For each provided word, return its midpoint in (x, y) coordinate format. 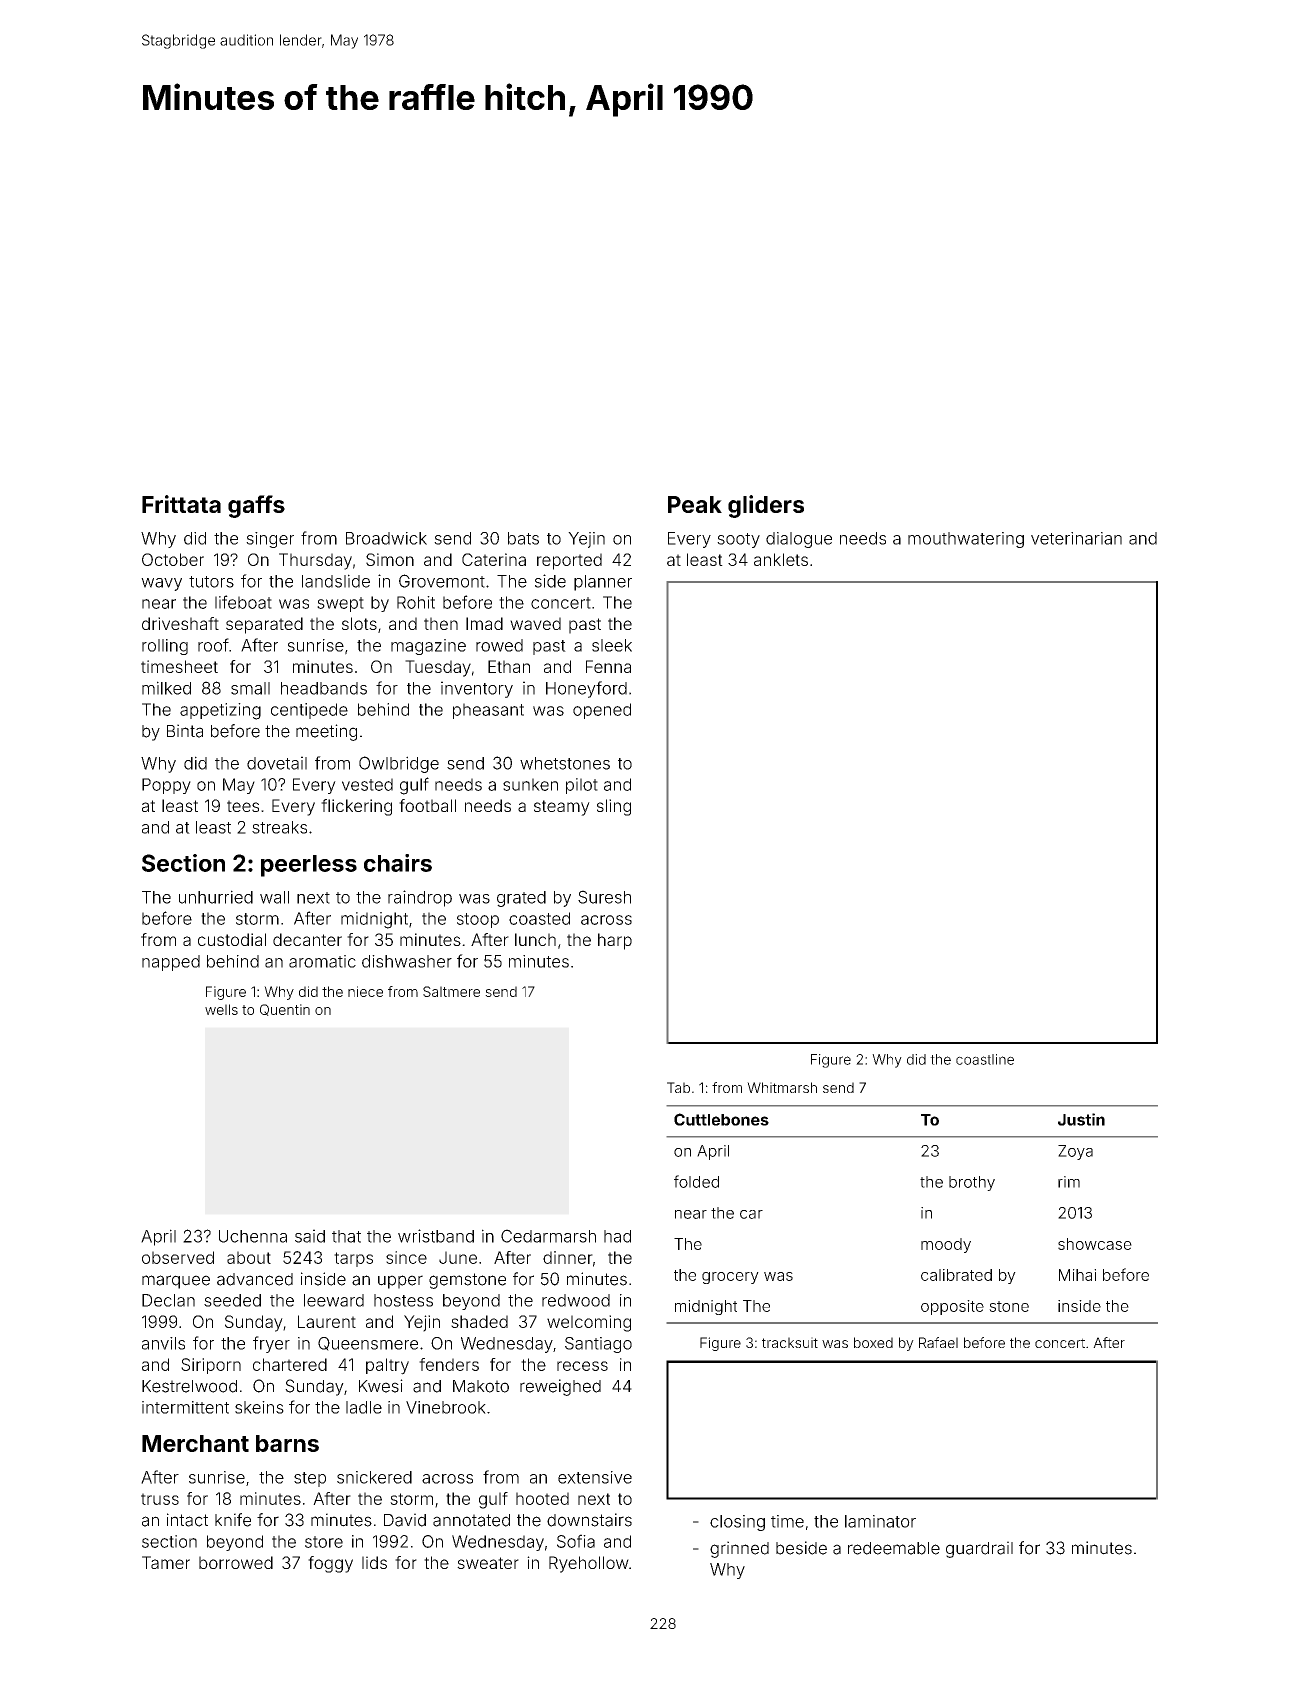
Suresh (604, 897)
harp (615, 941)
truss (160, 1499)
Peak (695, 504)
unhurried (216, 897)
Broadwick (386, 538)
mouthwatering (966, 540)
